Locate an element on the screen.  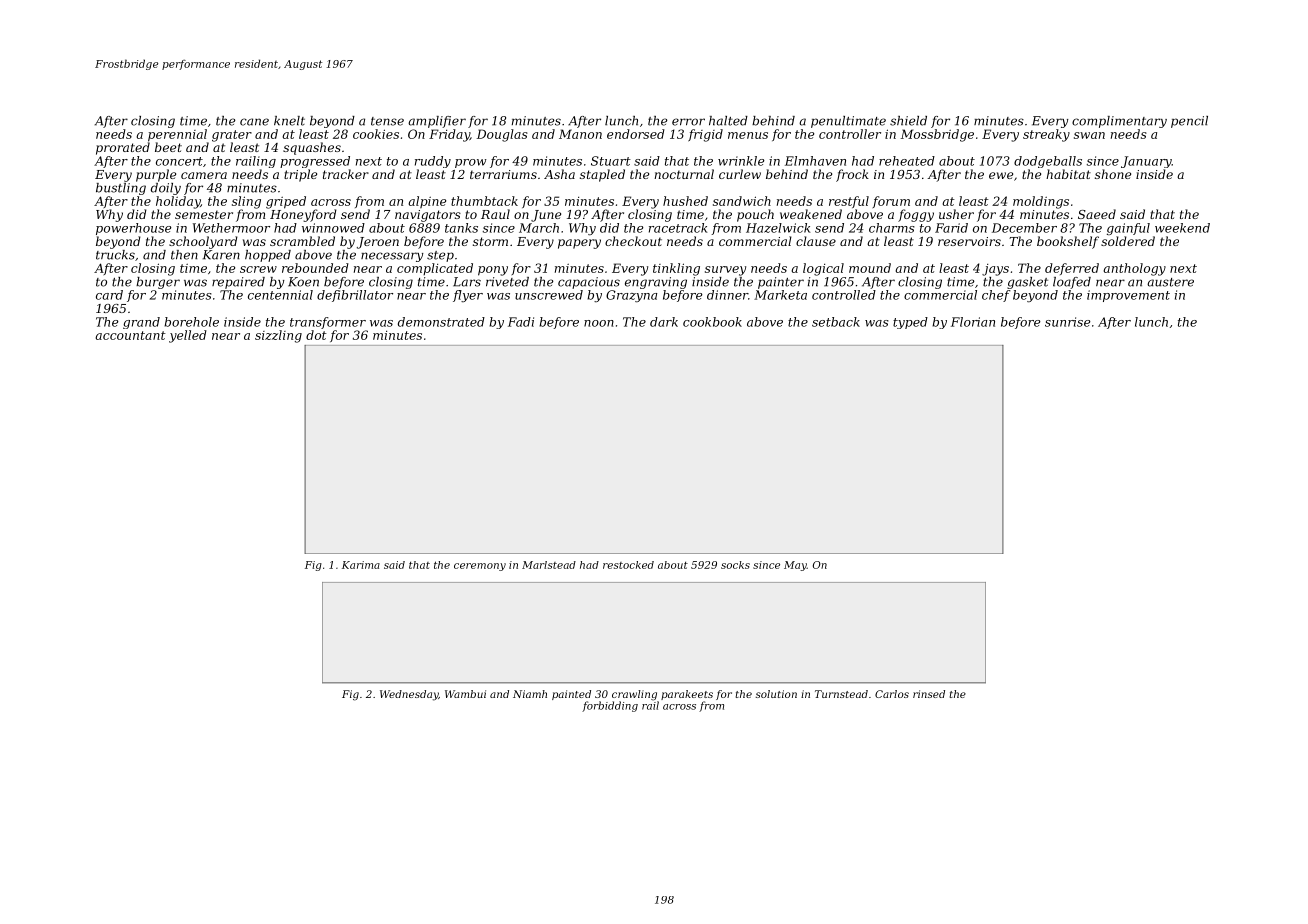
sizzling is located at coordinates (278, 336).
